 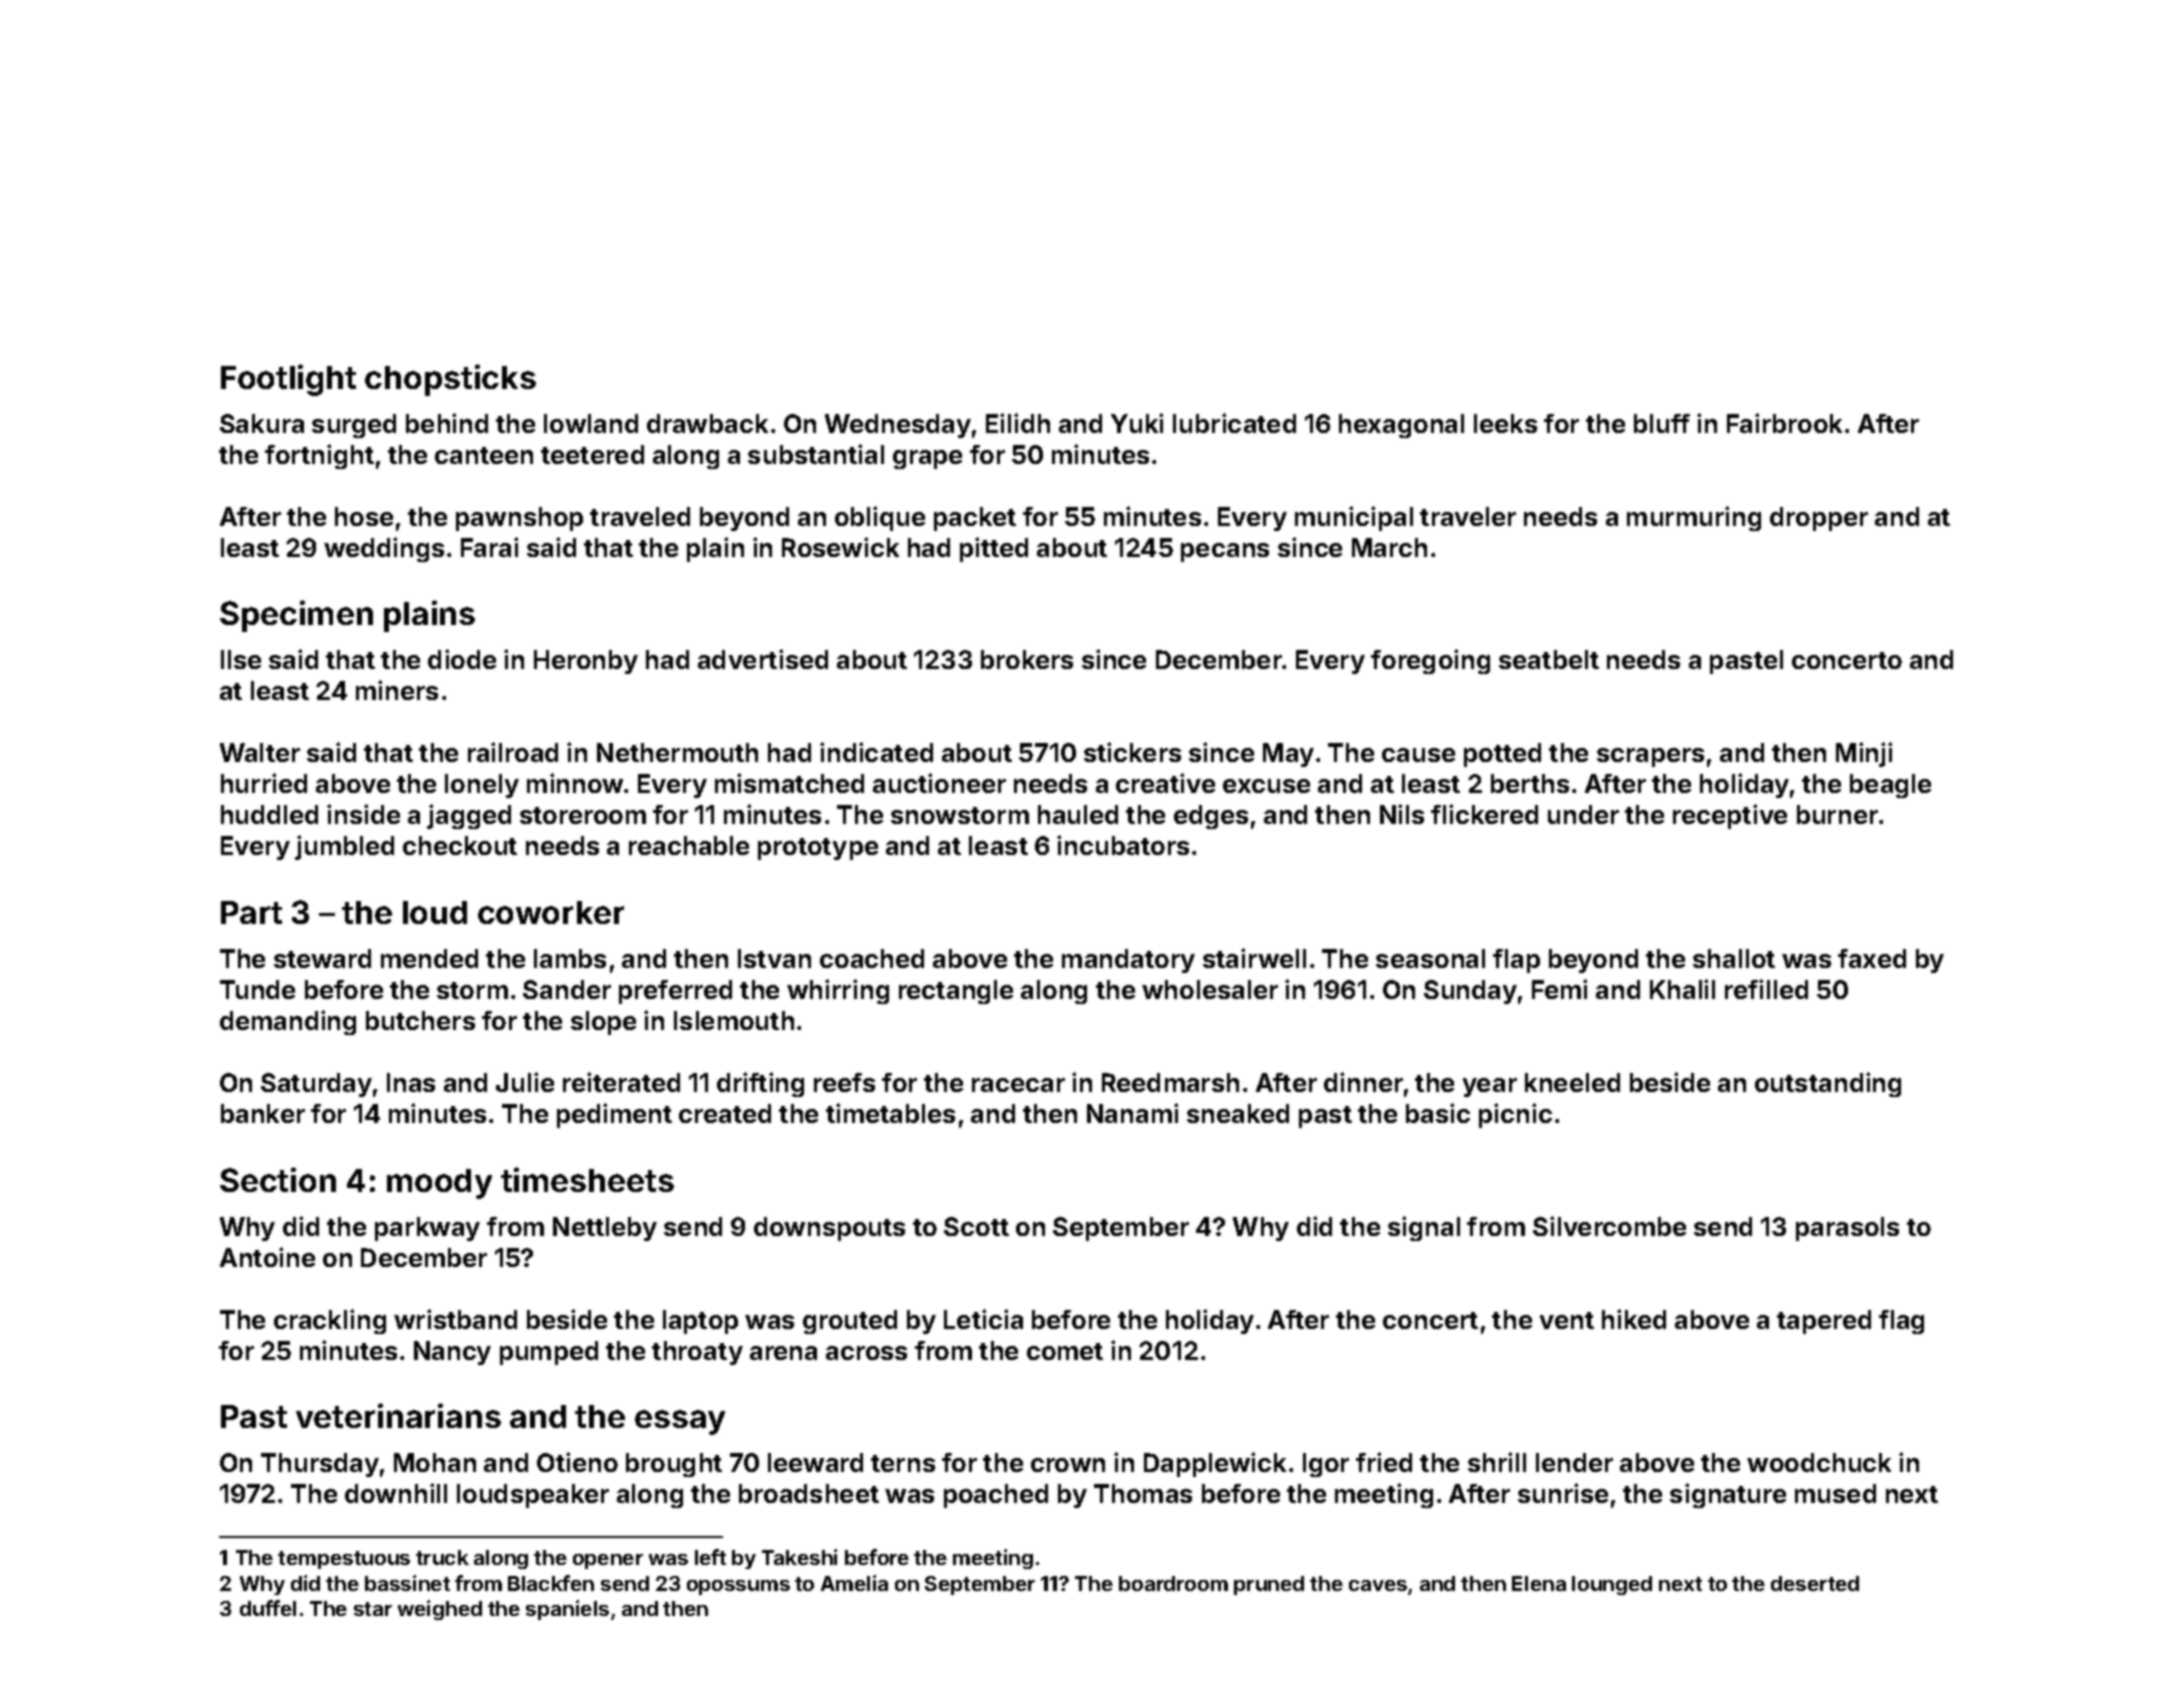 I want to click on refilled, so click(x=1766, y=989).
